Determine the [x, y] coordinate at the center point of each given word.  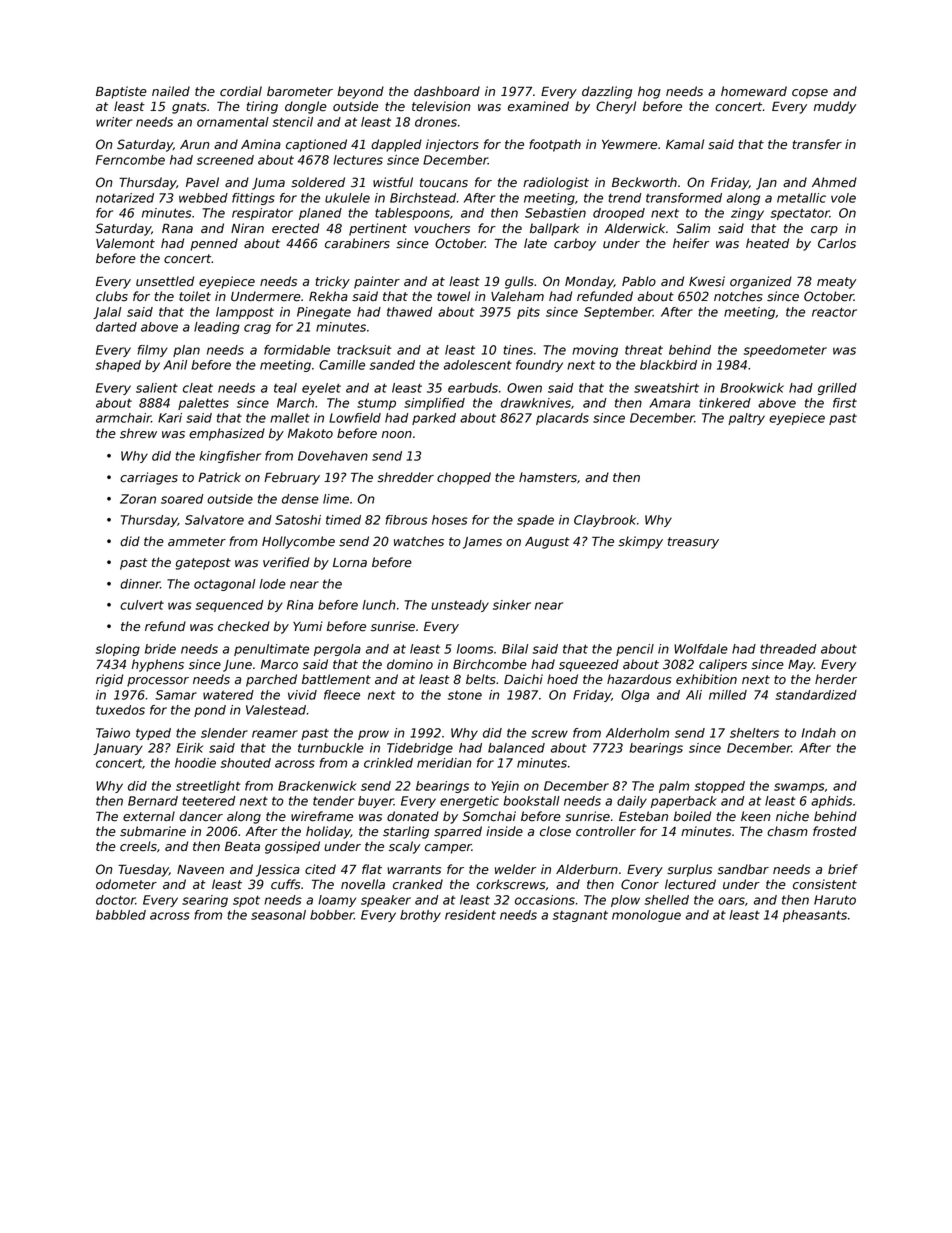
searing [205, 901]
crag [257, 329]
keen [755, 816]
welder [515, 869]
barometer [300, 91]
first [845, 403]
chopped [464, 478]
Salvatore [214, 520]
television [441, 106]
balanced [516, 748]
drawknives [536, 403]
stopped [720, 787]
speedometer [785, 351]
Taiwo [113, 733]
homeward [754, 91]
